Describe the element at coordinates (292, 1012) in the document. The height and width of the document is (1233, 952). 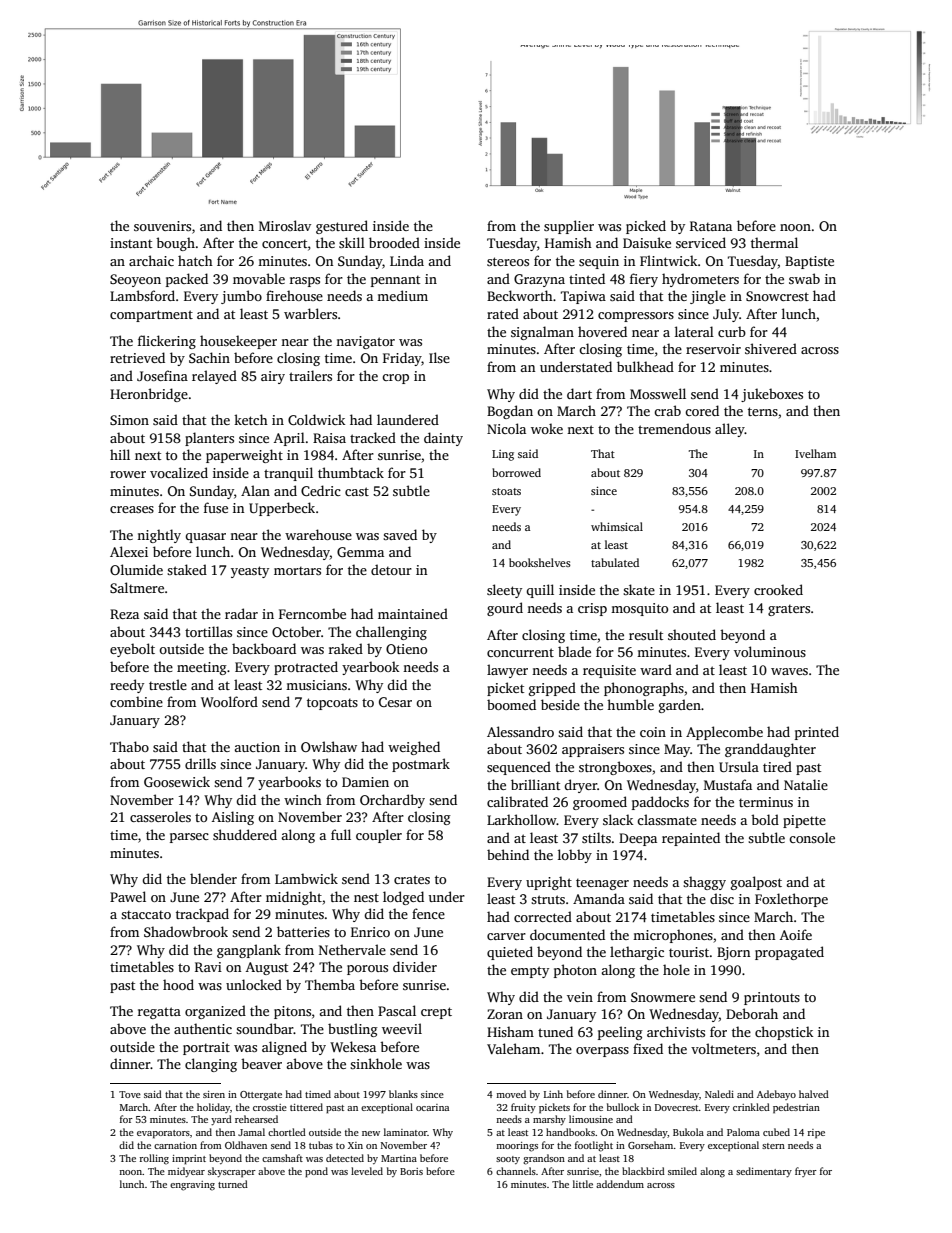
I see `pitons` at that location.
